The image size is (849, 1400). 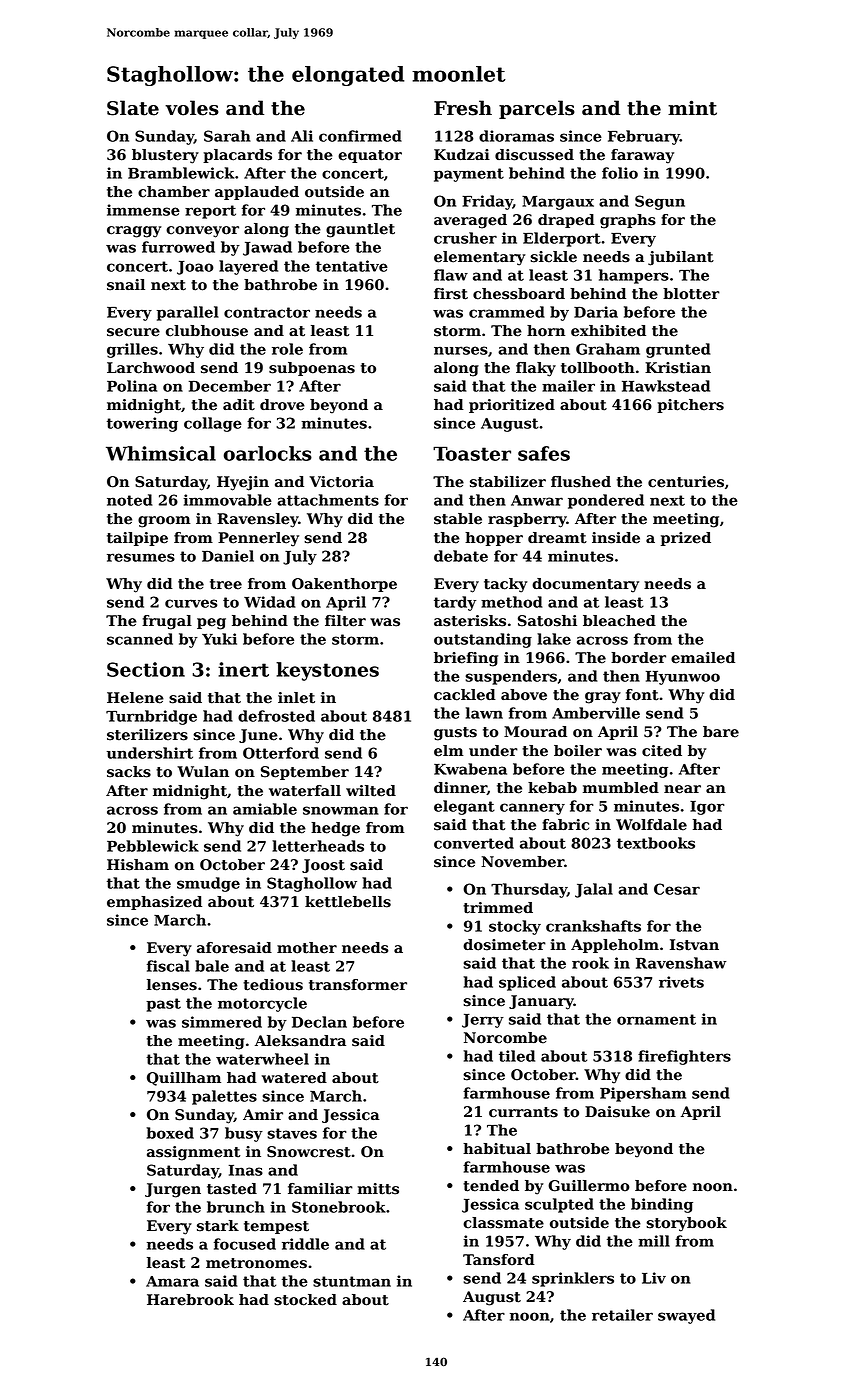 I want to click on elegant, so click(x=464, y=807).
